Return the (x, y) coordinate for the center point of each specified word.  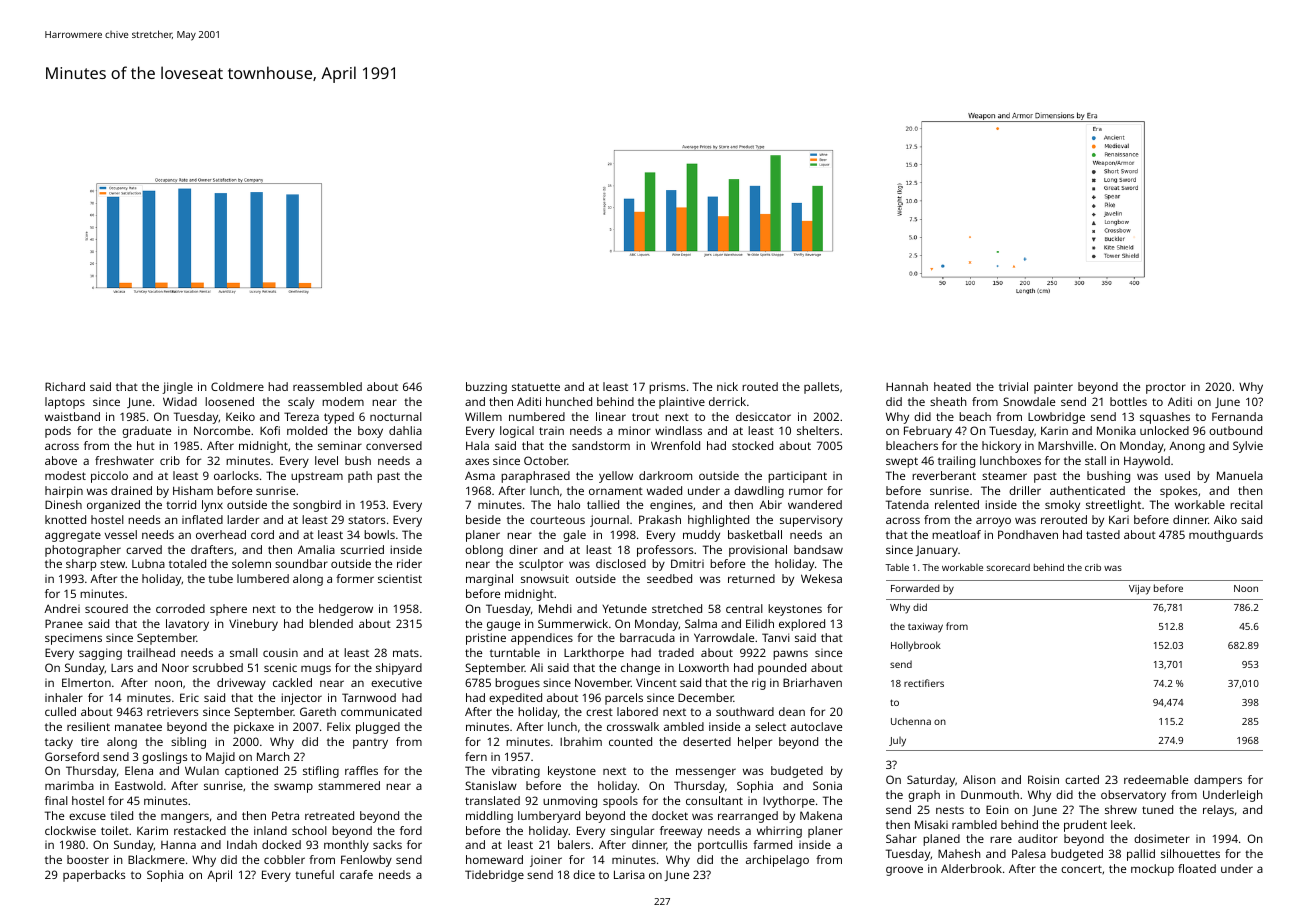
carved (144, 549)
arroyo (993, 522)
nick (727, 386)
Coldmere (237, 386)
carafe (356, 874)
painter (1053, 388)
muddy (701, 536)
